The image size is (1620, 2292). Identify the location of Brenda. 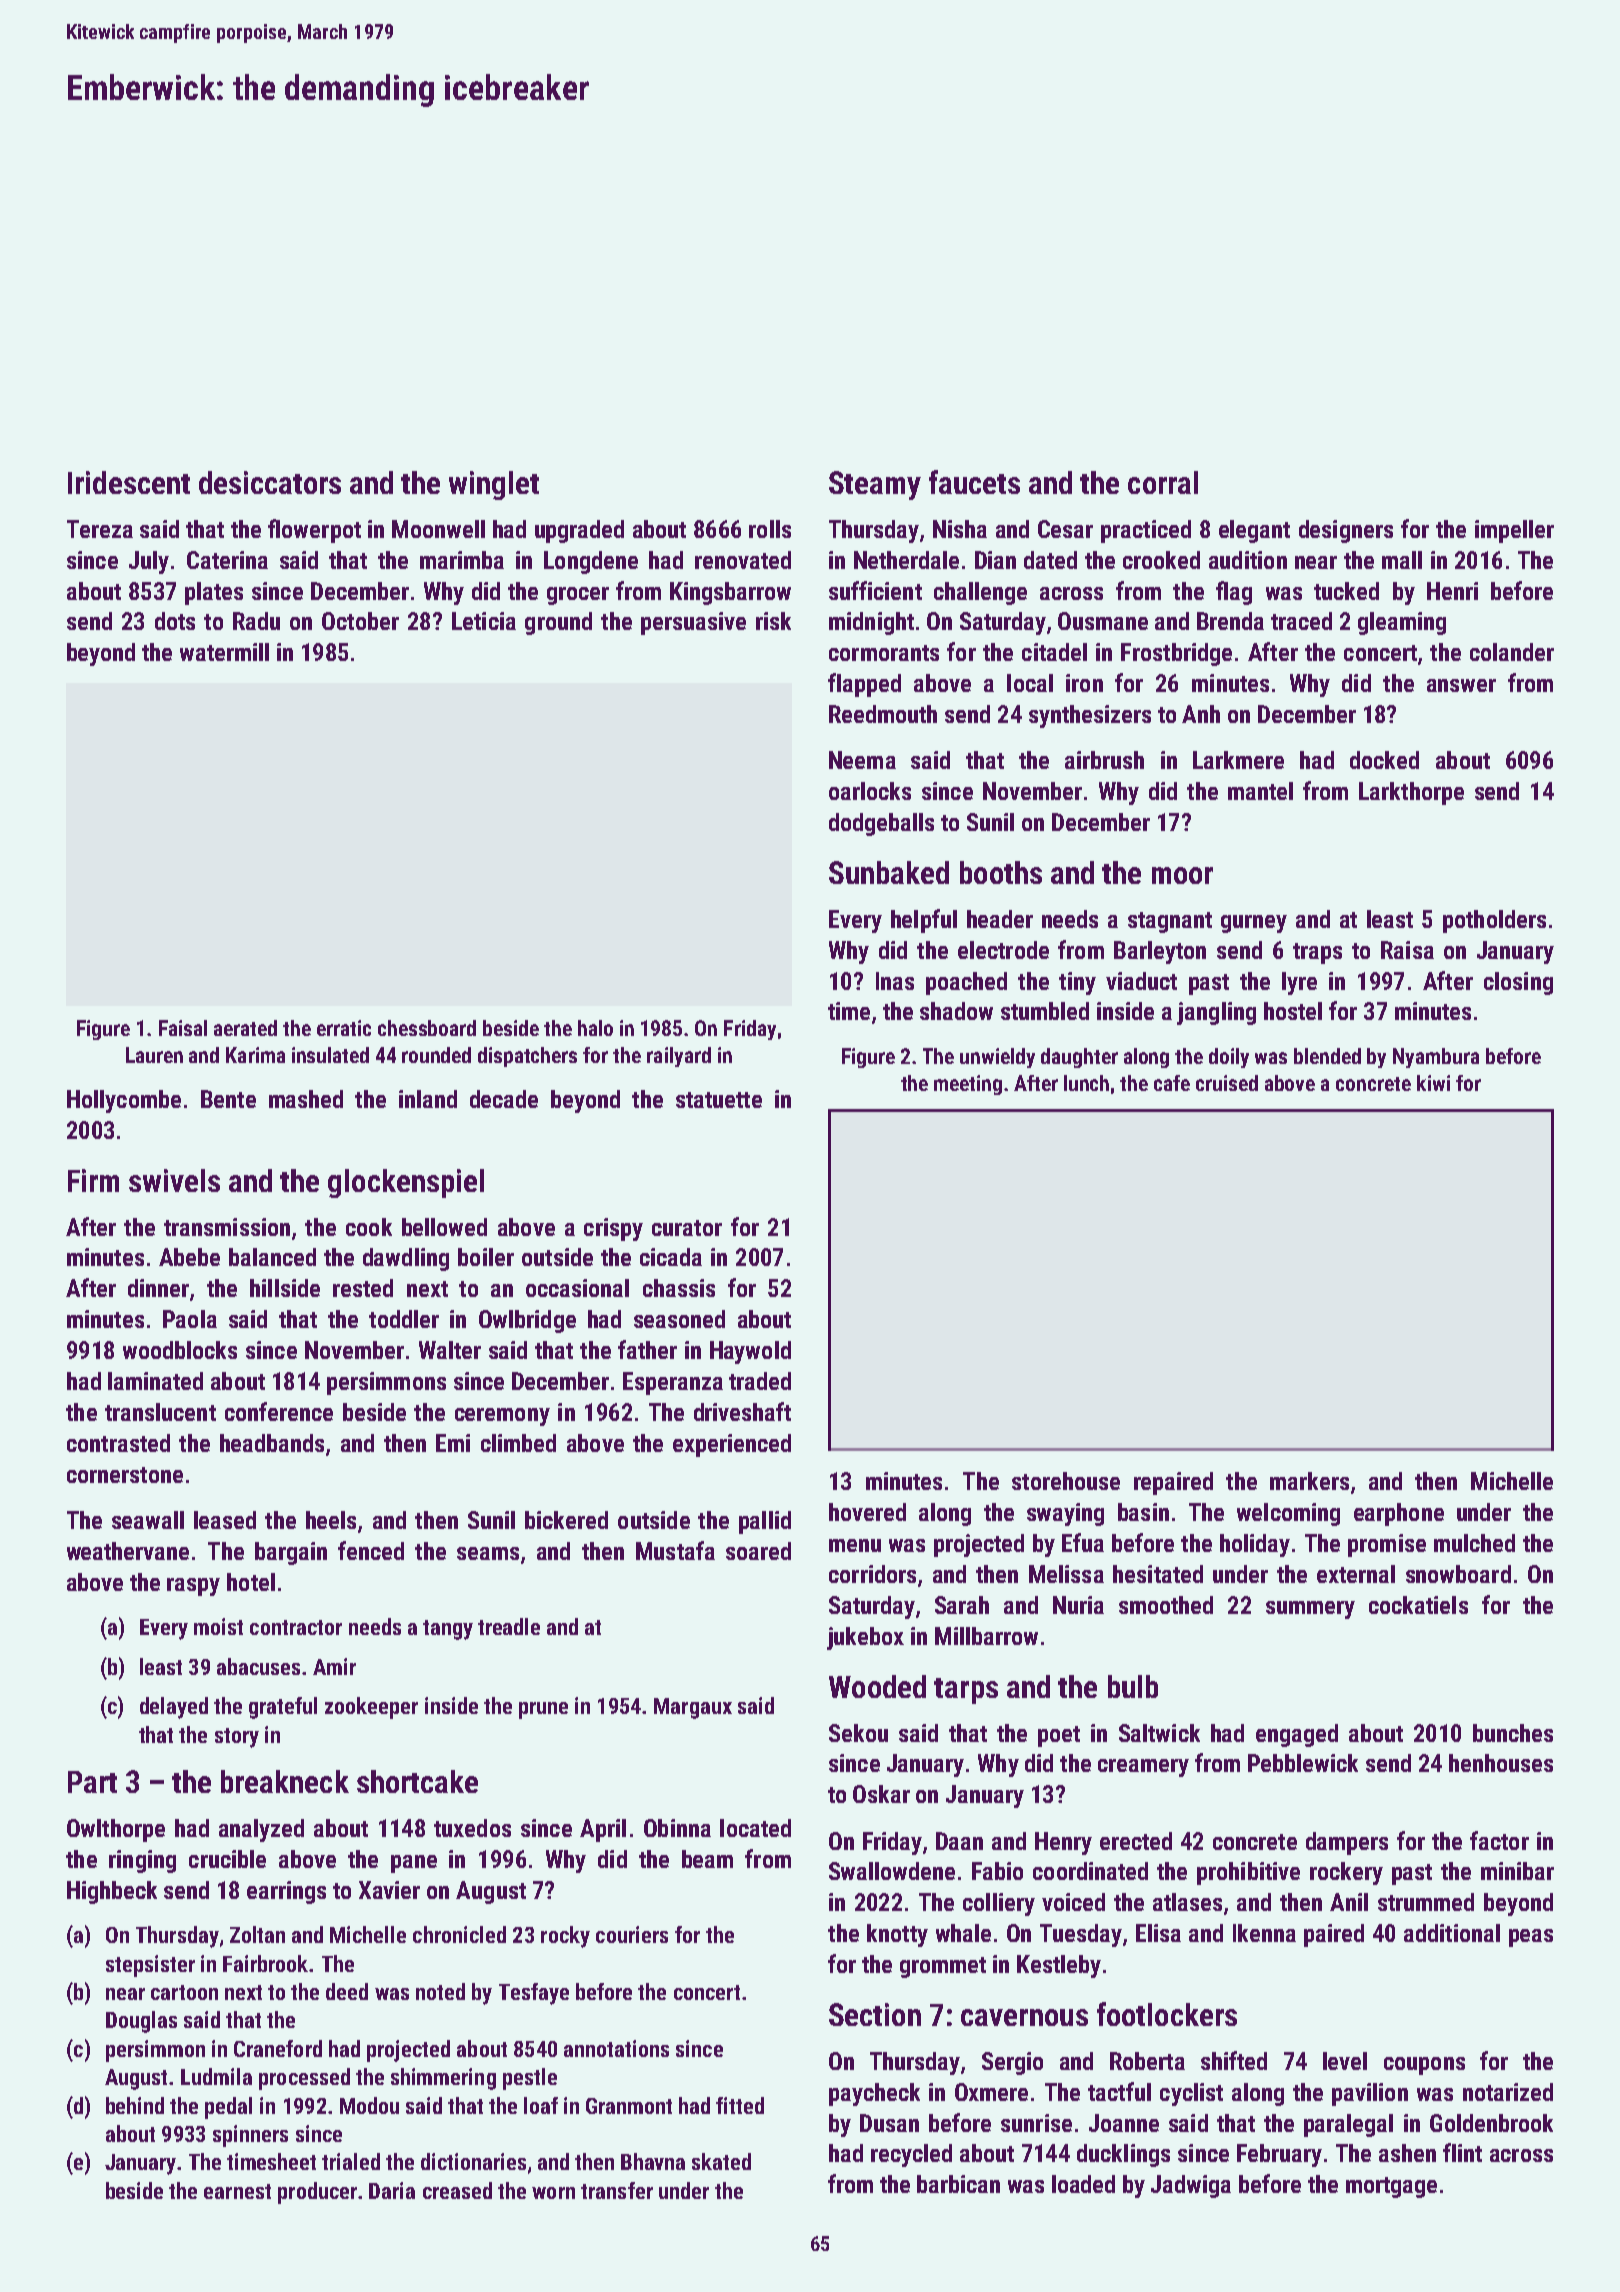
(1230, 621).
